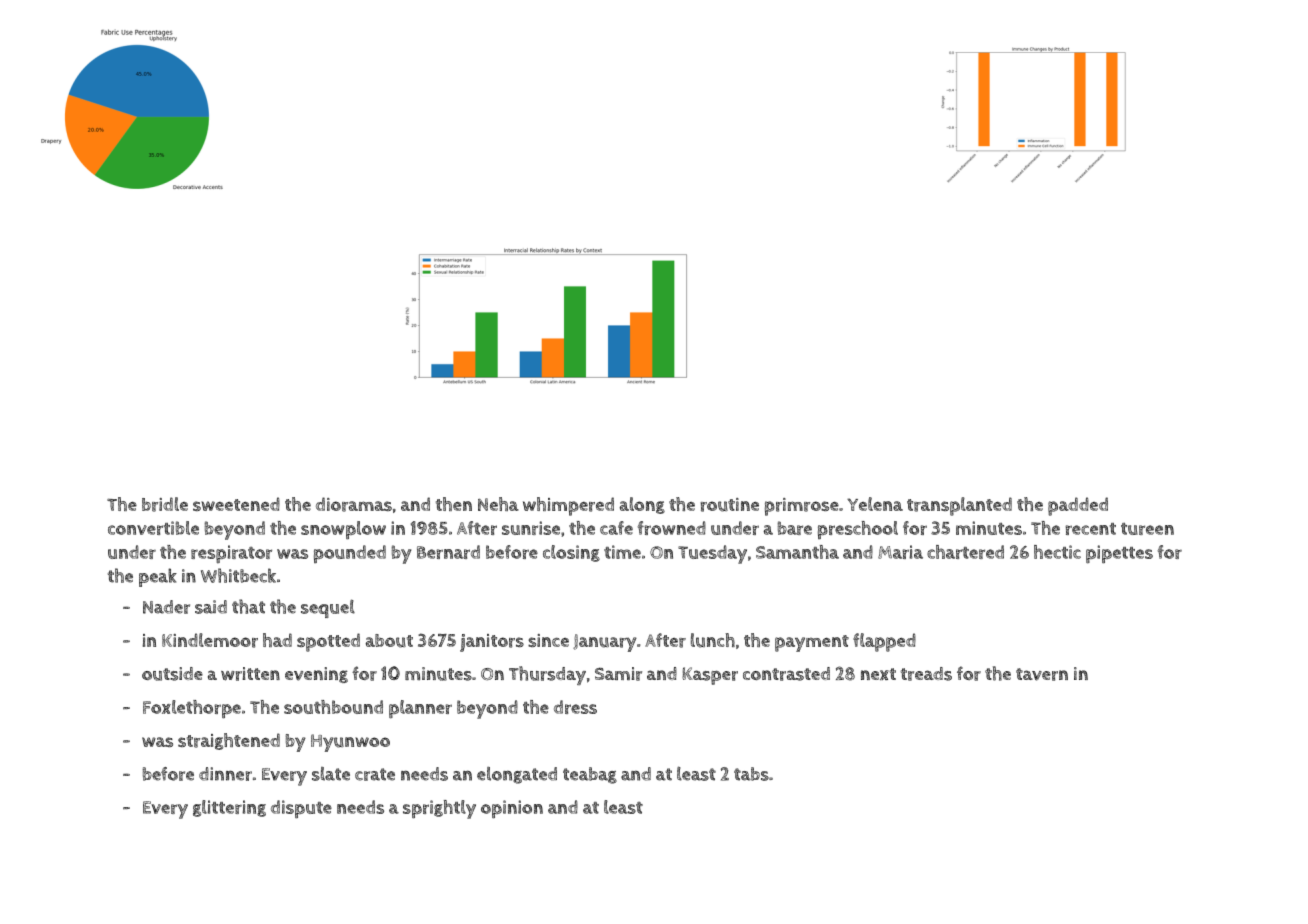 This screenshot has width=1308, height=924. Describe the element at coordinates (548, 640) in the screenshot. I see `since` at that location.
